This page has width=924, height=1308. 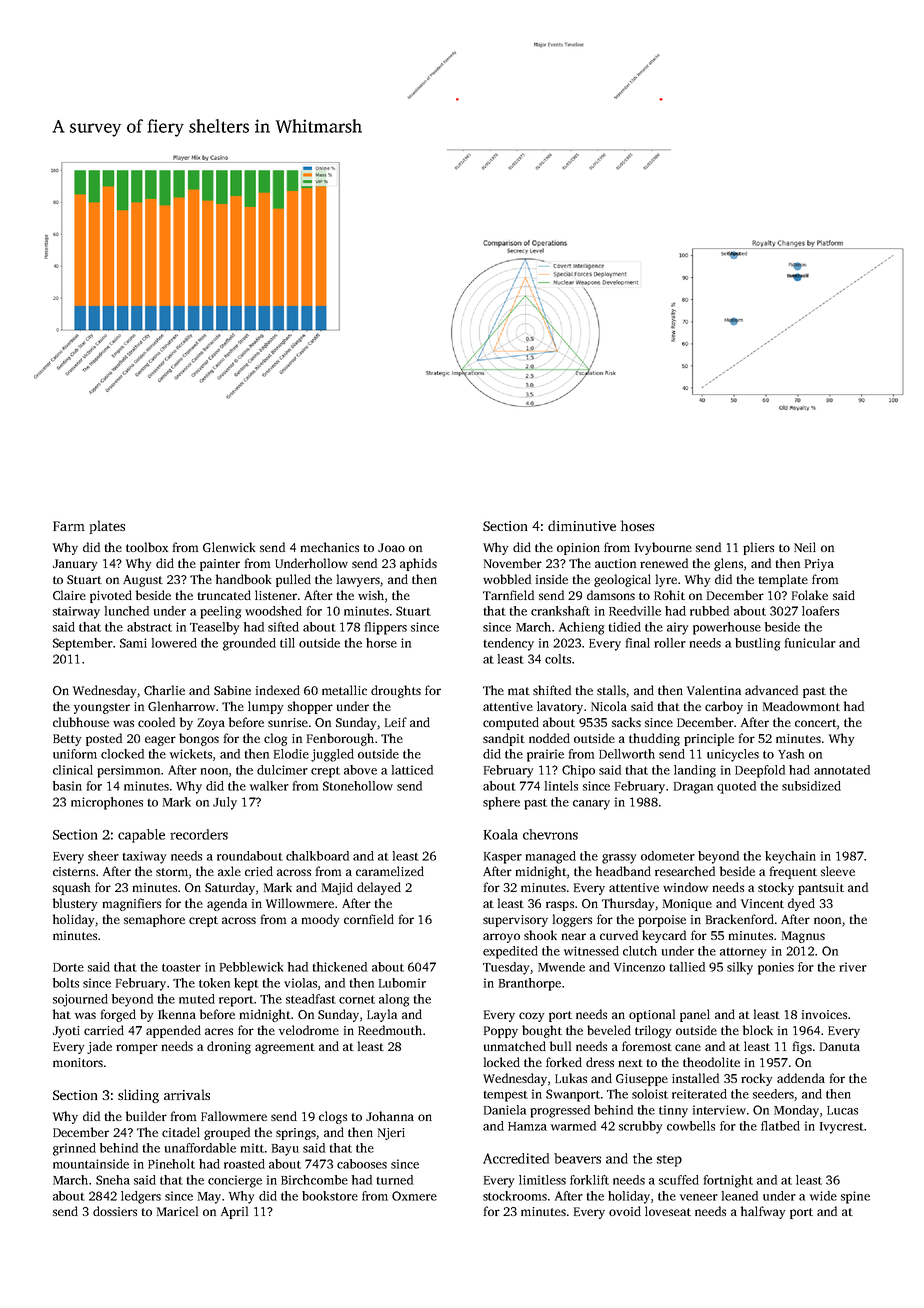 What do you see at coordinates (177, 1211) in the page?
I see `Maricel` at bounding box center [177, 1211].
